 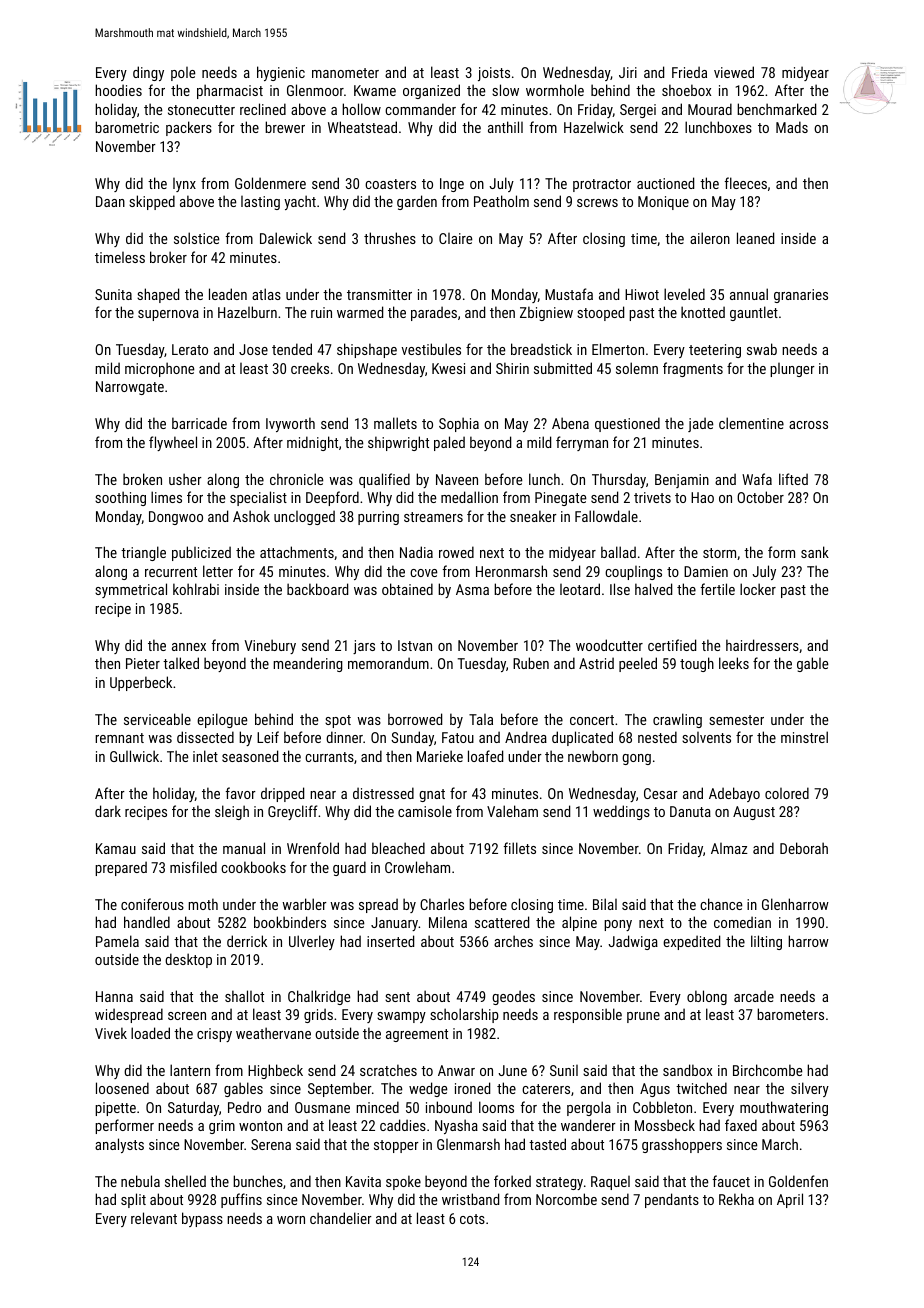 What do you see at coordinates (260, 203) in the page?
I see `lasting` at bounding box center [260, 203].
